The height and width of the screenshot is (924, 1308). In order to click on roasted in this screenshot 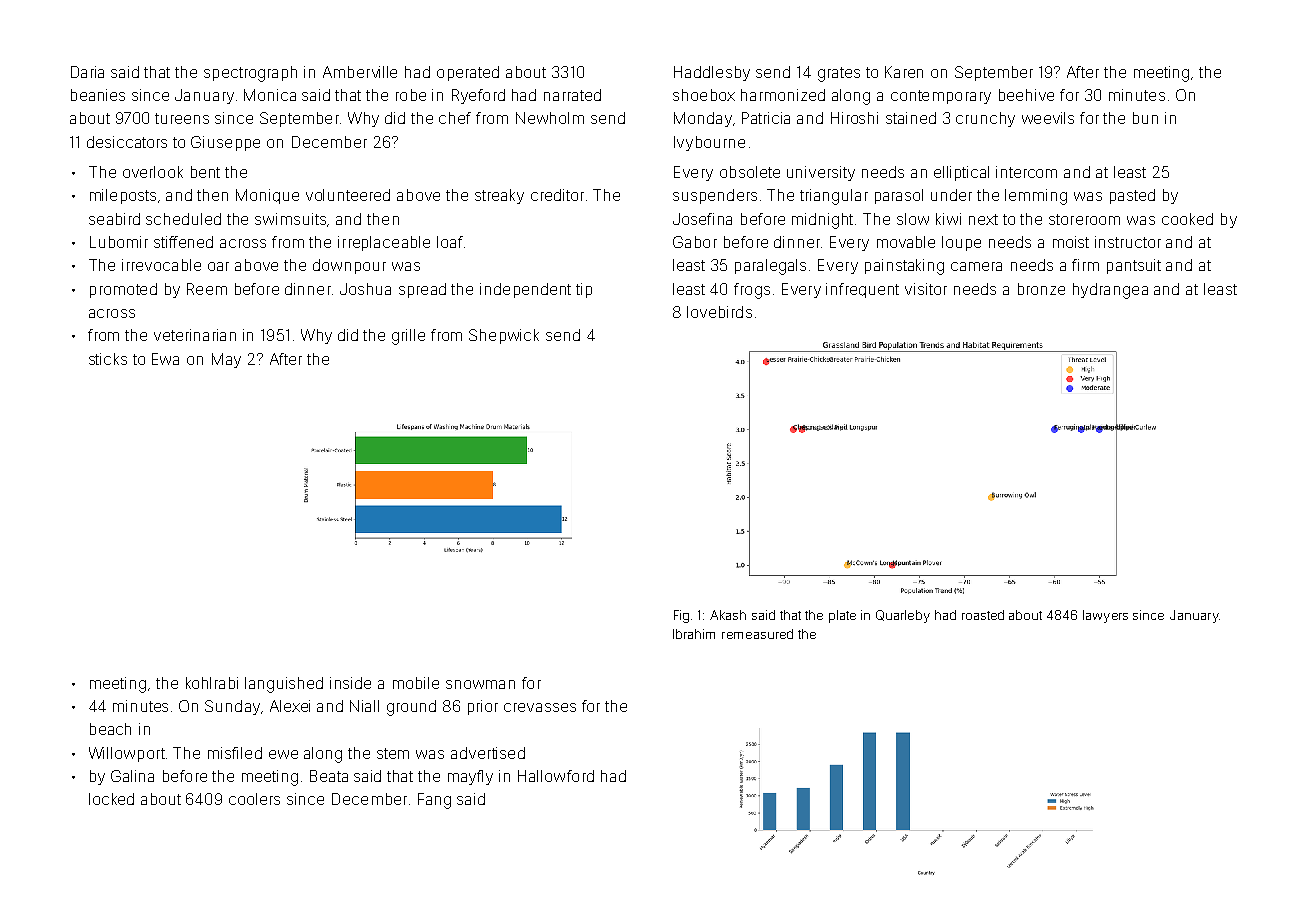, I will do `click(983, 615)`.
